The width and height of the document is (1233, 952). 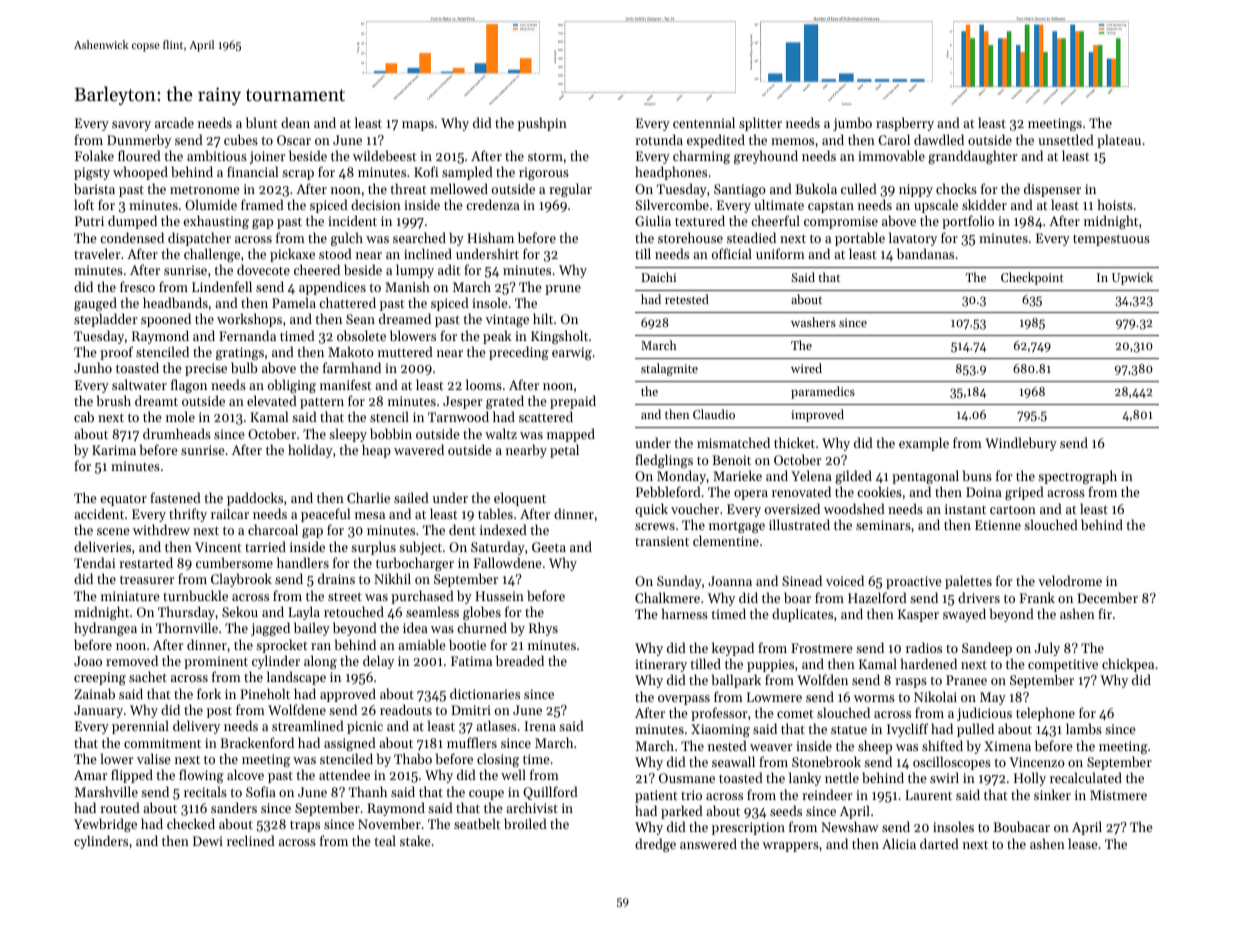 What do you see at coordinates (661, 665) in the document?
I see `itinerary` at bounding box center [661, 665].
